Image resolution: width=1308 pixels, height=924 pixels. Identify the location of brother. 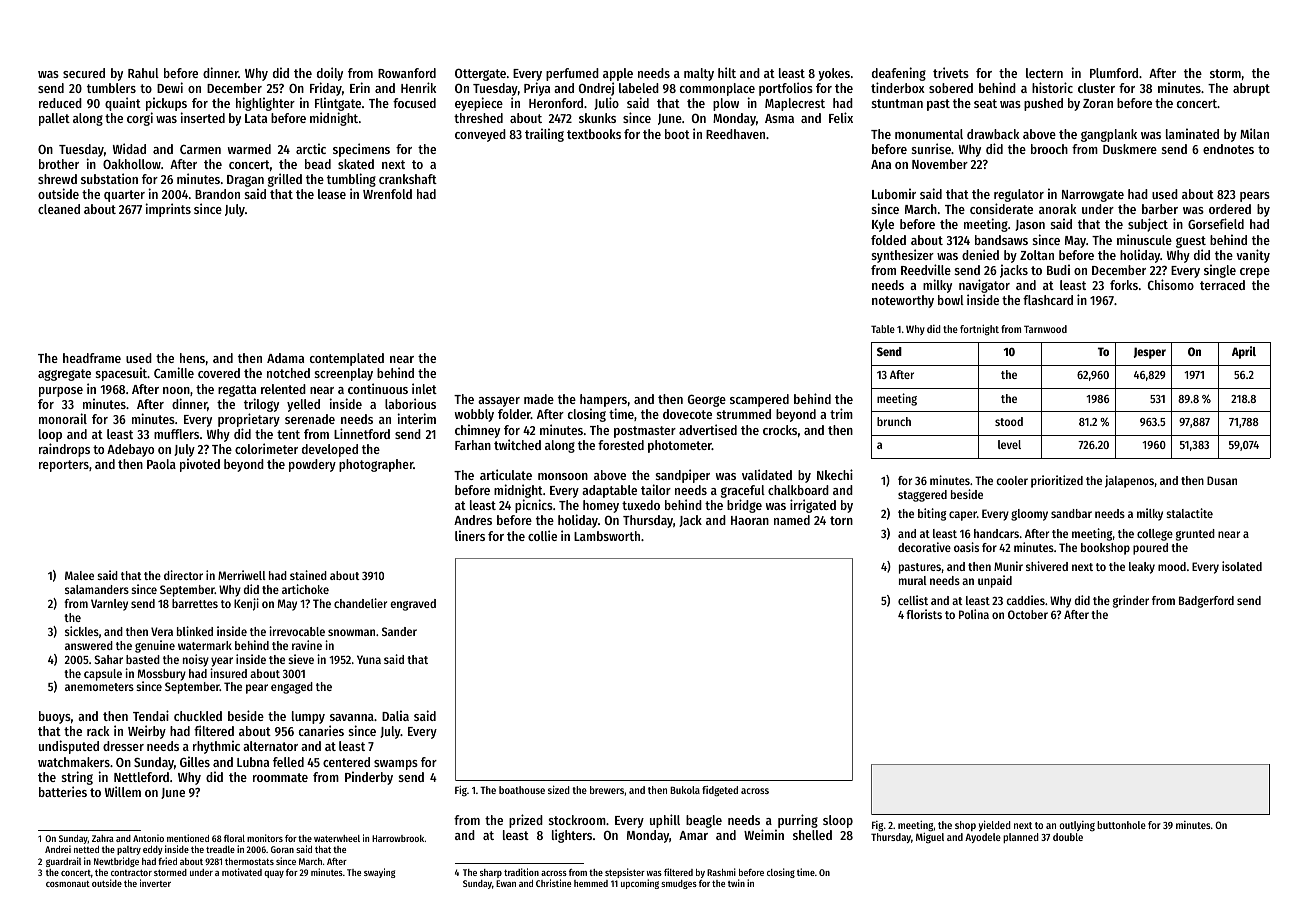
(59, 164).
